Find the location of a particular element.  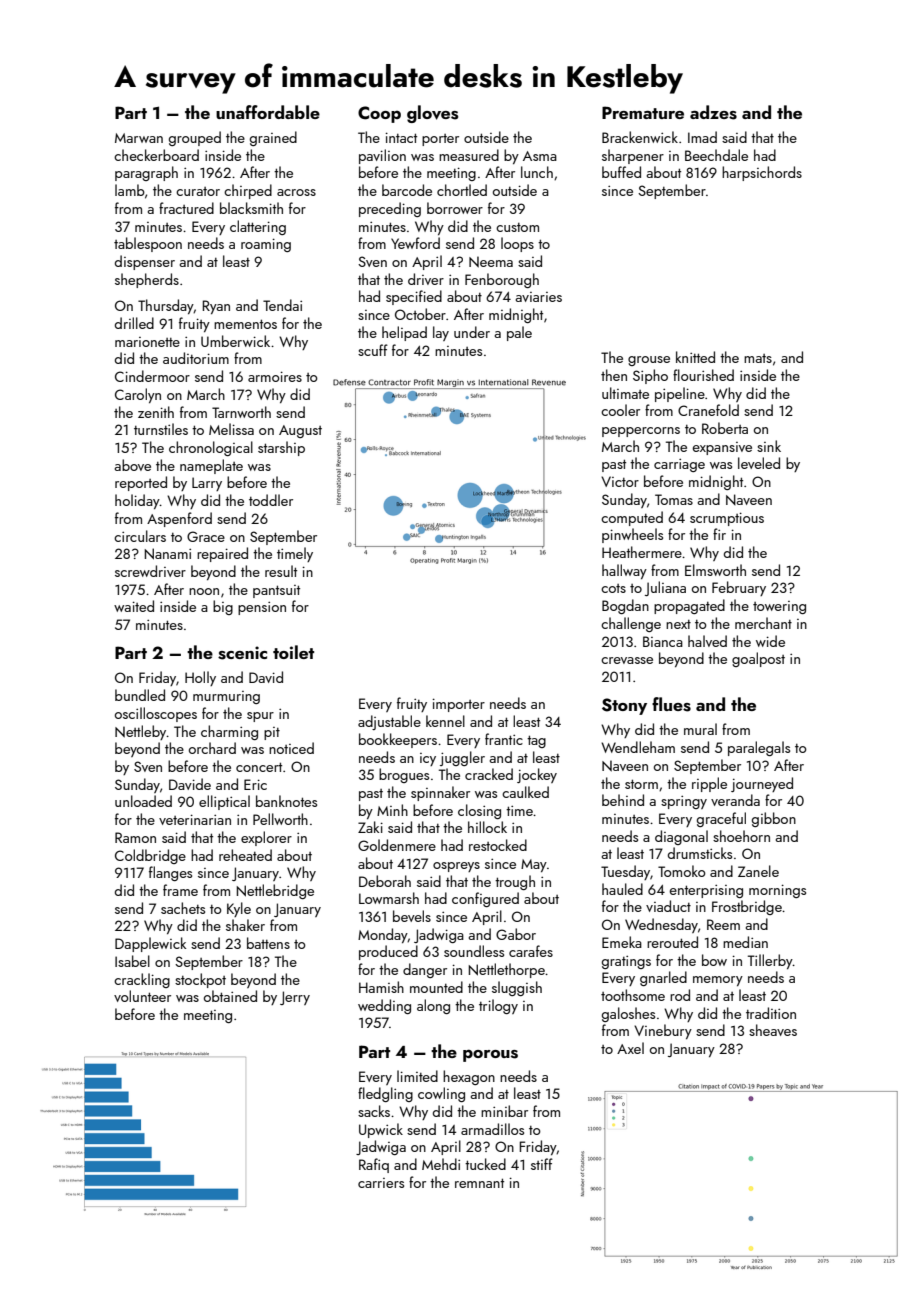

grouse is located at coordinates (649, 361).
